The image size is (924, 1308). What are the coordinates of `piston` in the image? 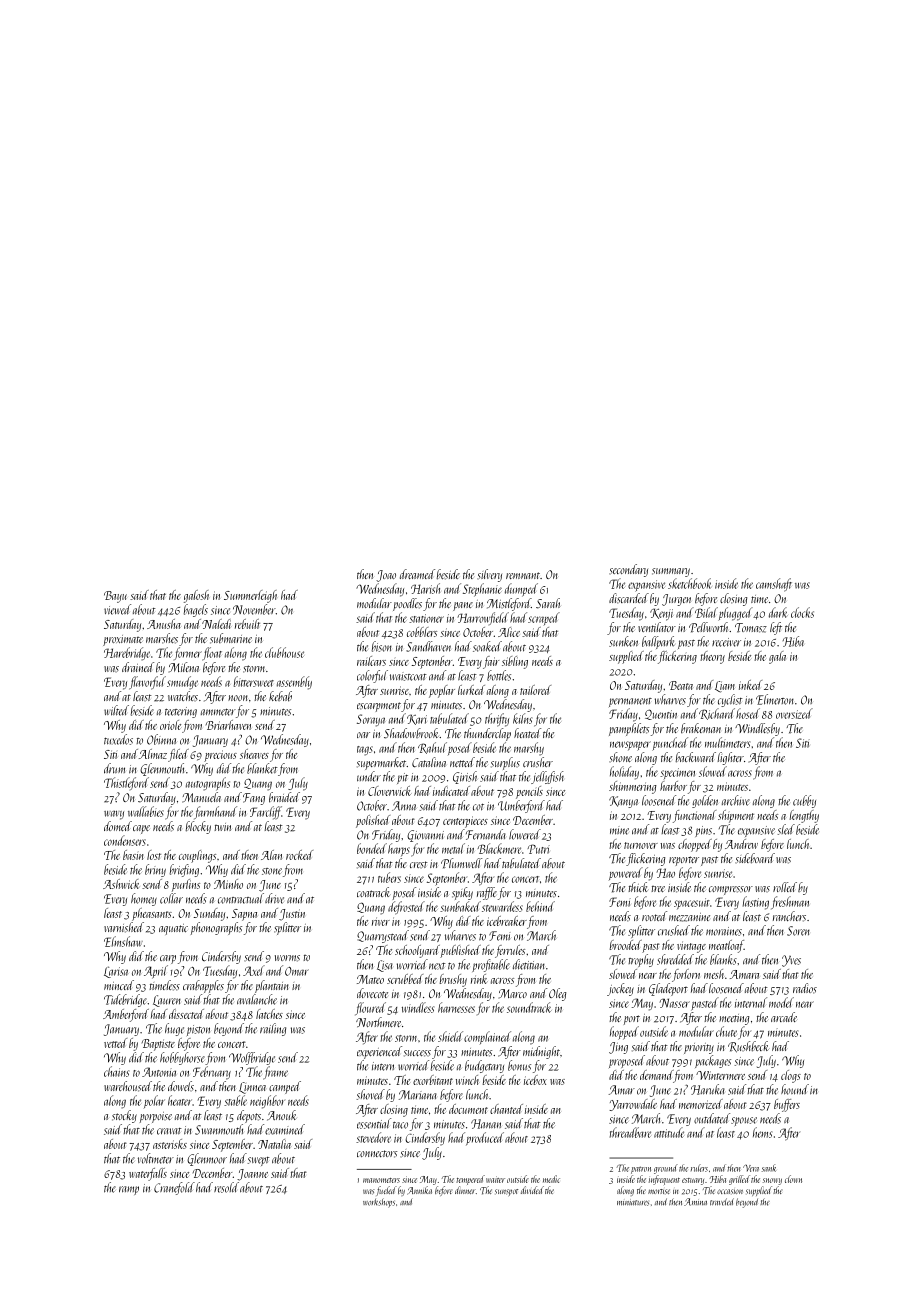 It's located at (198, 1030).
